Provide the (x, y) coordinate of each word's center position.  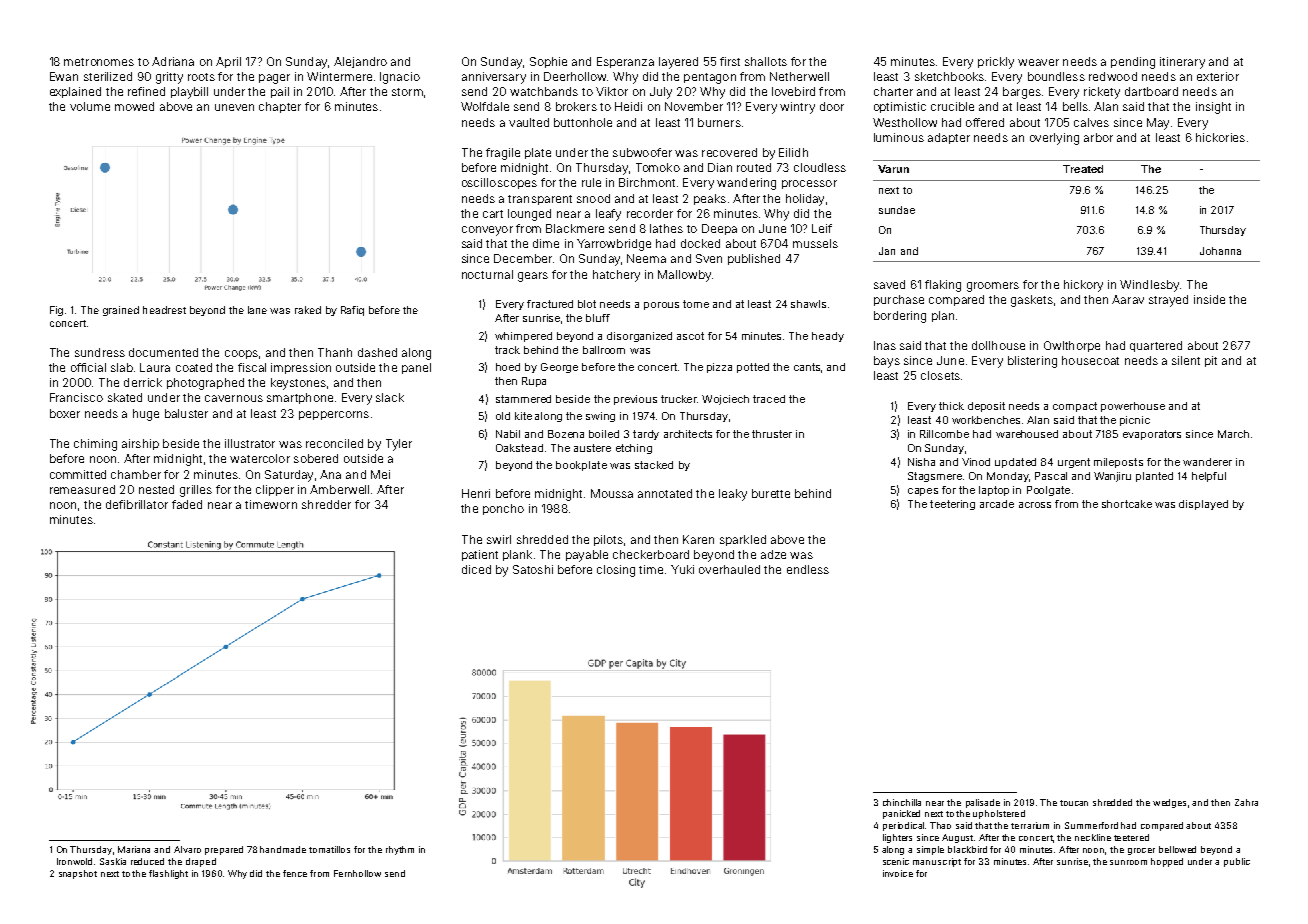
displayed (1203, 505)
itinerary (1182, 63)
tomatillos (329, 849)
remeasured (82, 489)
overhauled (729, 569)
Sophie (548, 62)
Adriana (173, 61)
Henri (476, 493)
